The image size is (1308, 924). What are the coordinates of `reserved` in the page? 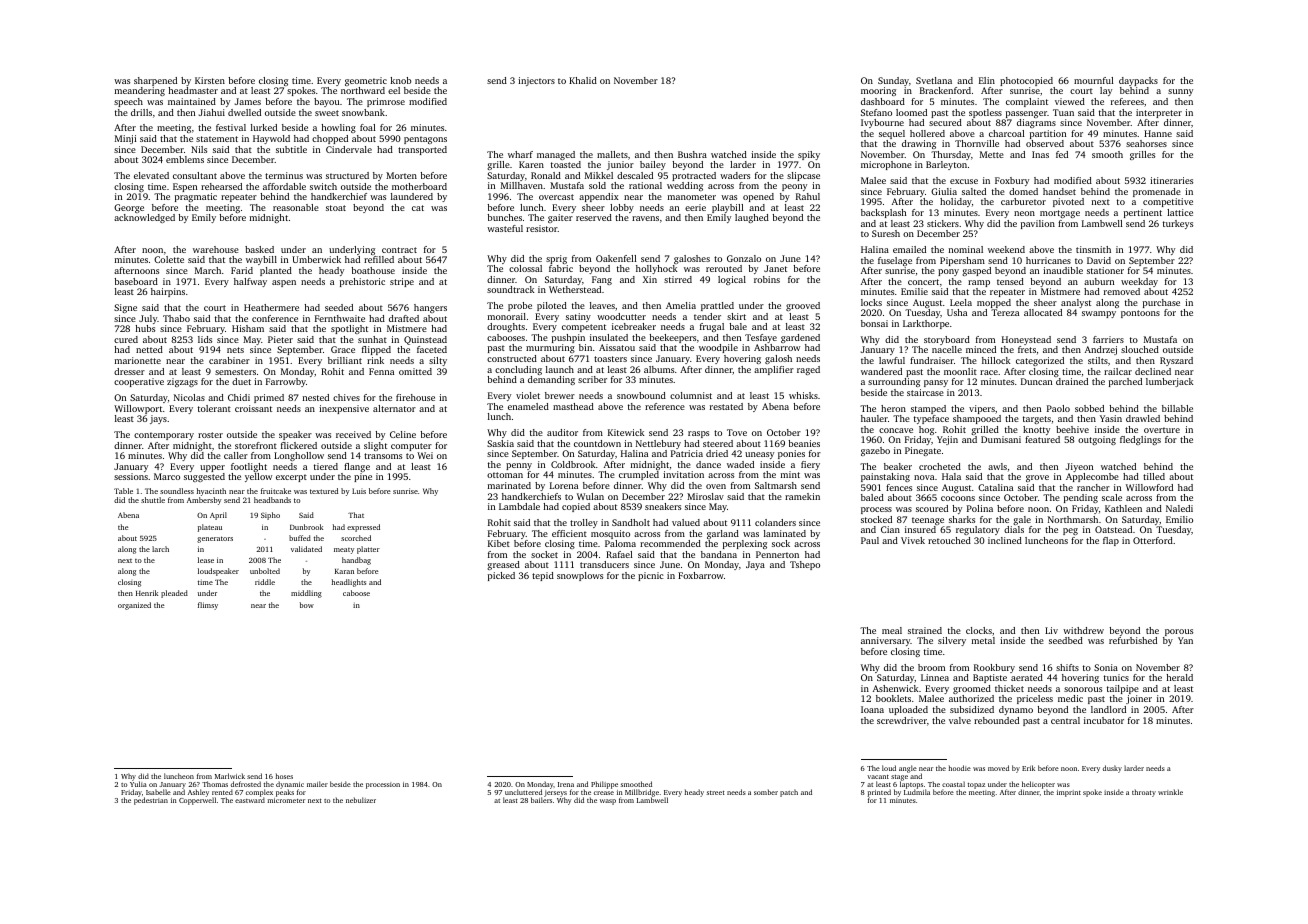 It's located at (594, 217).
